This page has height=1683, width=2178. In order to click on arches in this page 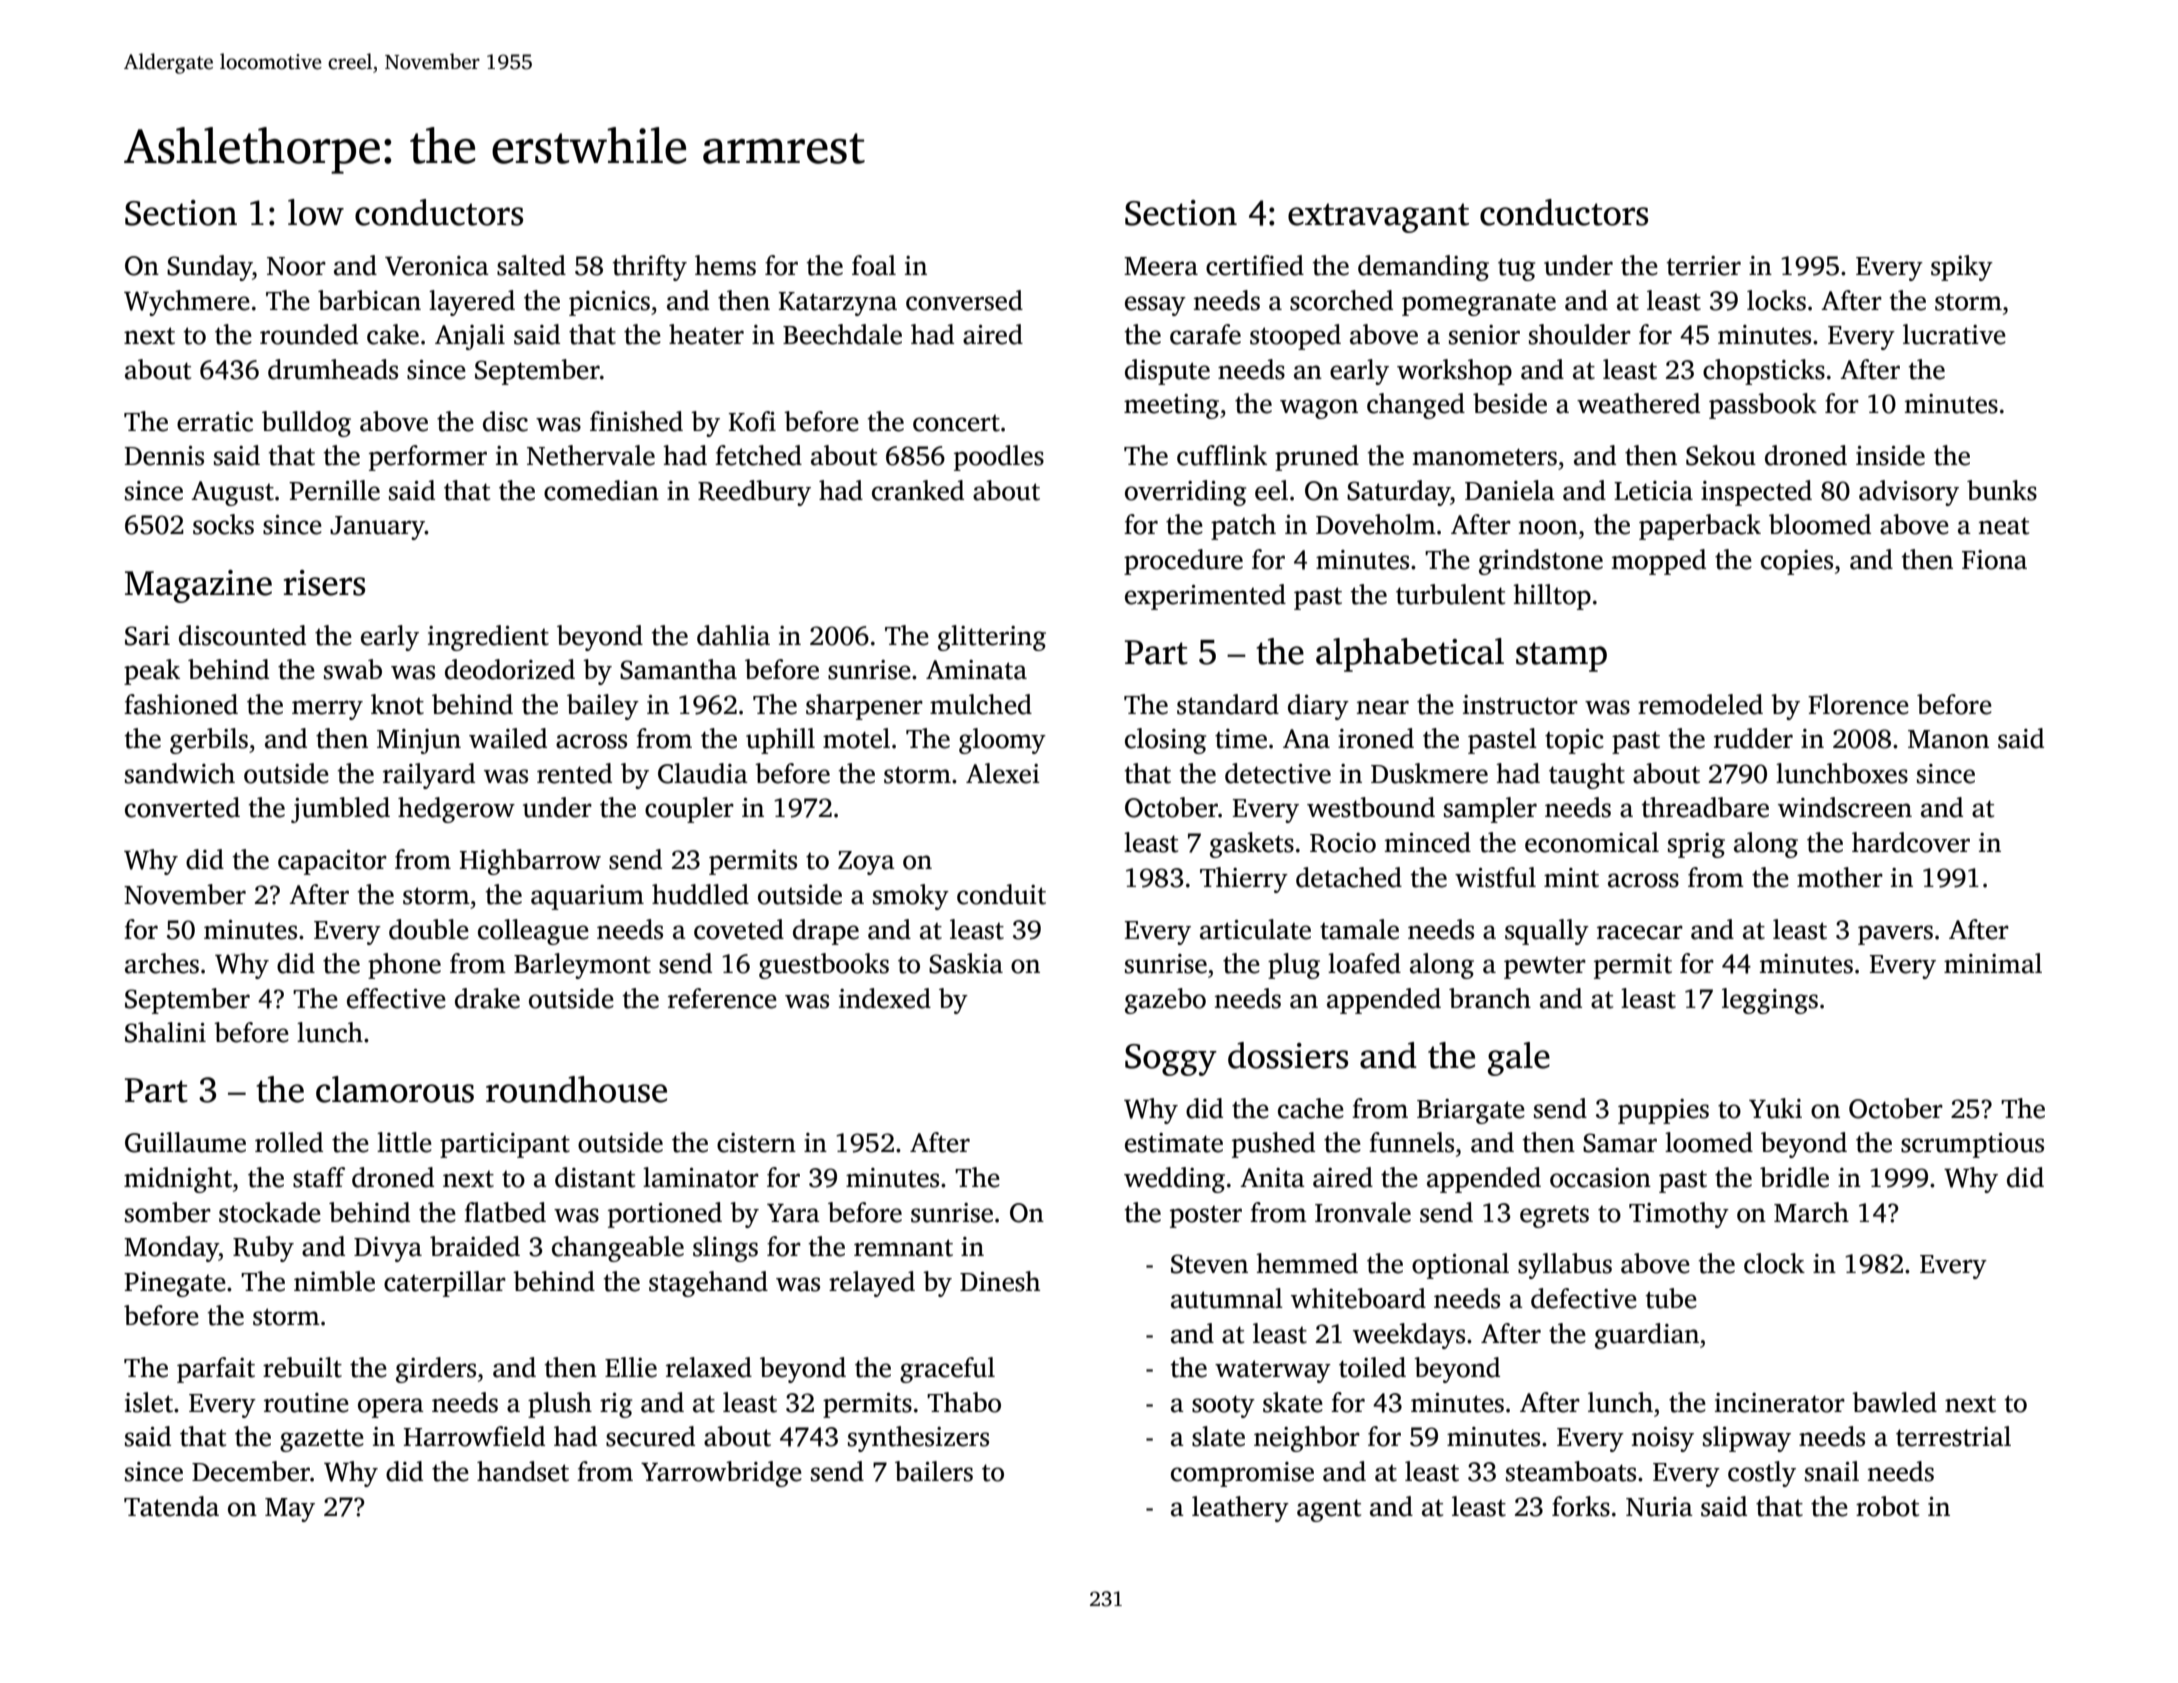, I will do `click(162, 963)`.
